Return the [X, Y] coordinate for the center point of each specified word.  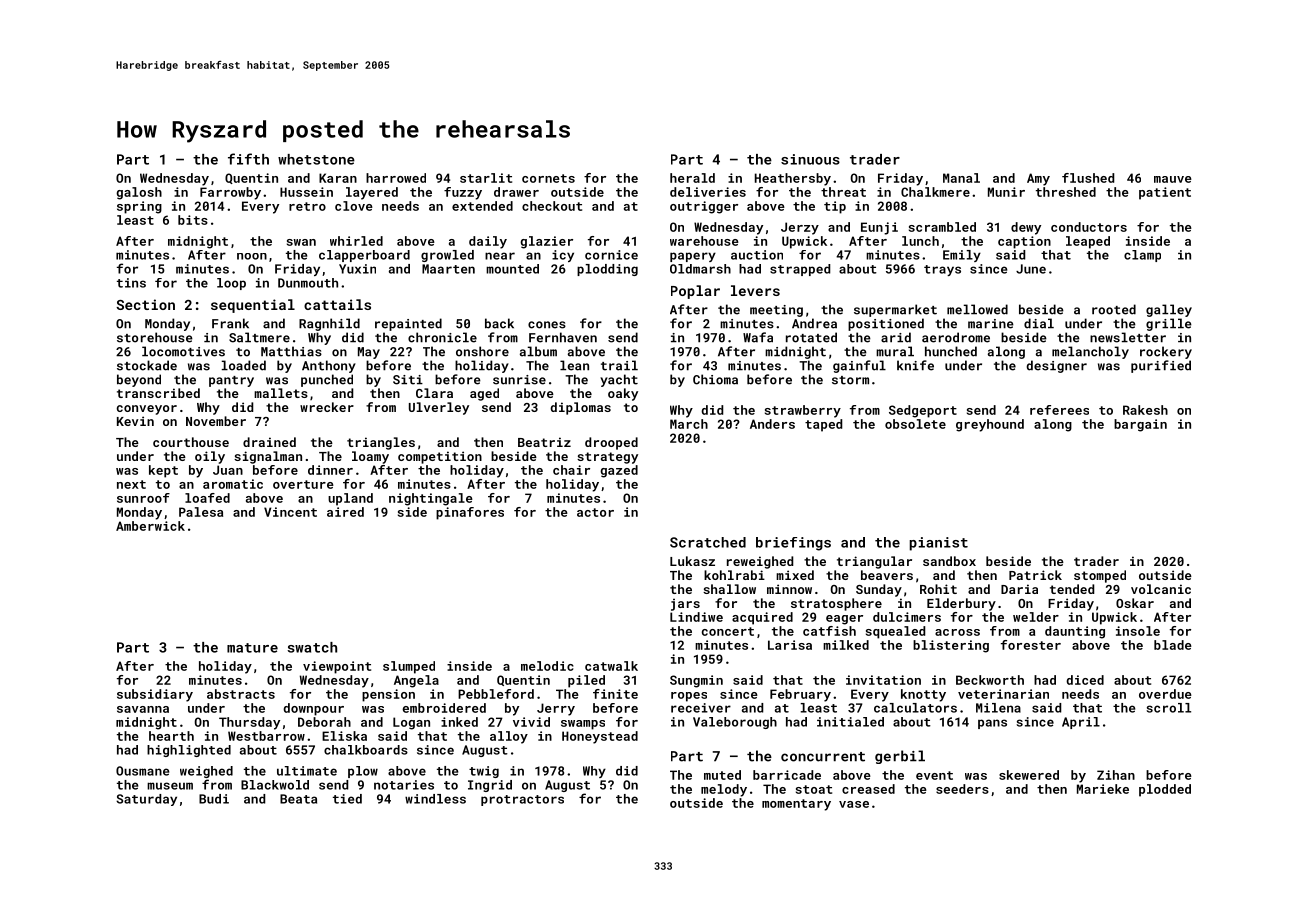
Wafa [758, 337]
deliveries [708, 192]
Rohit [938, 589]
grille [1169, 324]
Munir [1006, 192]
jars [685, 604]
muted [722, 775]
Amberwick [150, 526]
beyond [139, 380]
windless [435, 799]
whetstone [316, 159]
